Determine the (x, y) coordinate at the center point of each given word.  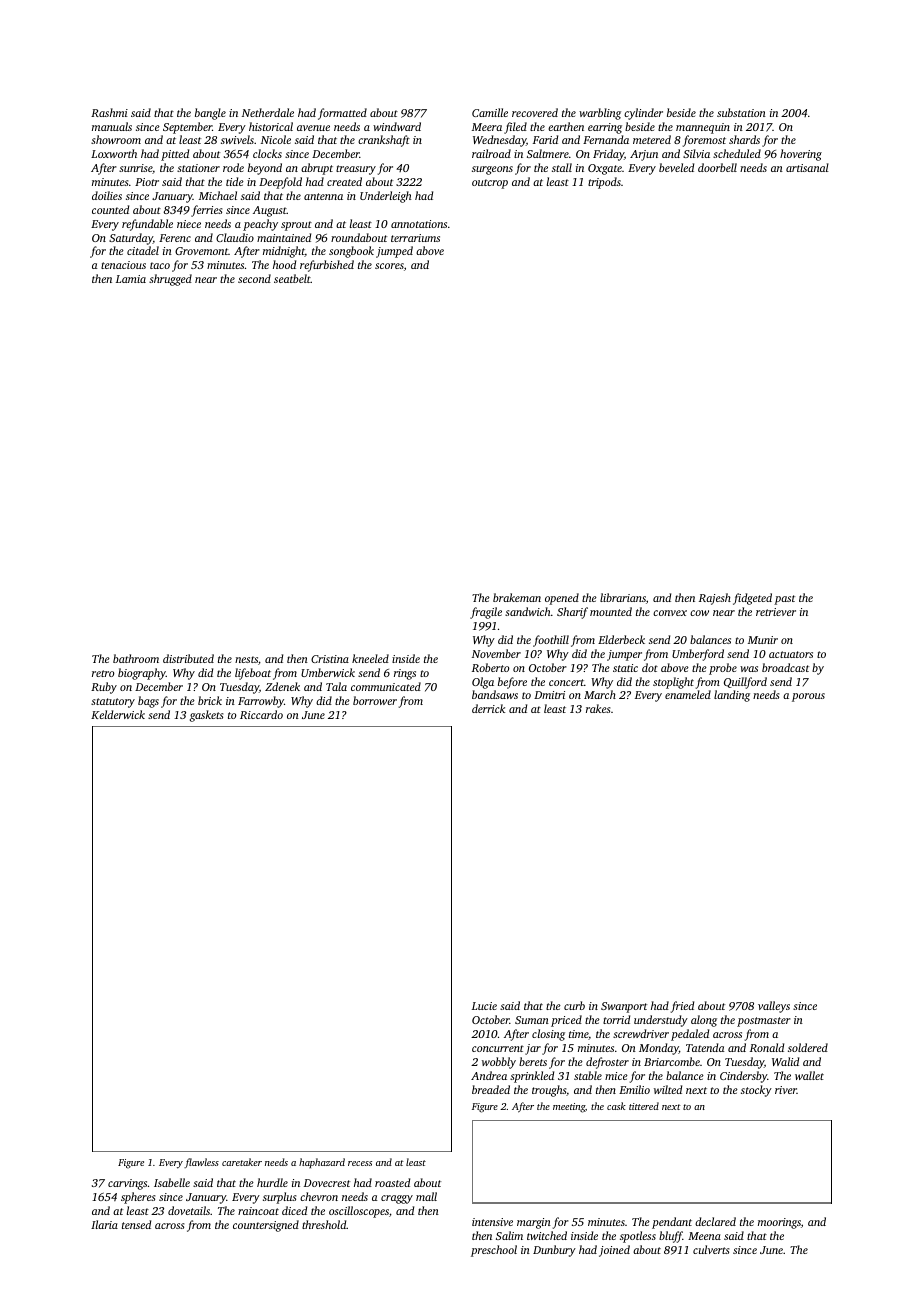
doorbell (717, 167)
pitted (175, 155)
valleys (774, 1007)
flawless (201, 1163)
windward (397, 126)
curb (574, 1005)
